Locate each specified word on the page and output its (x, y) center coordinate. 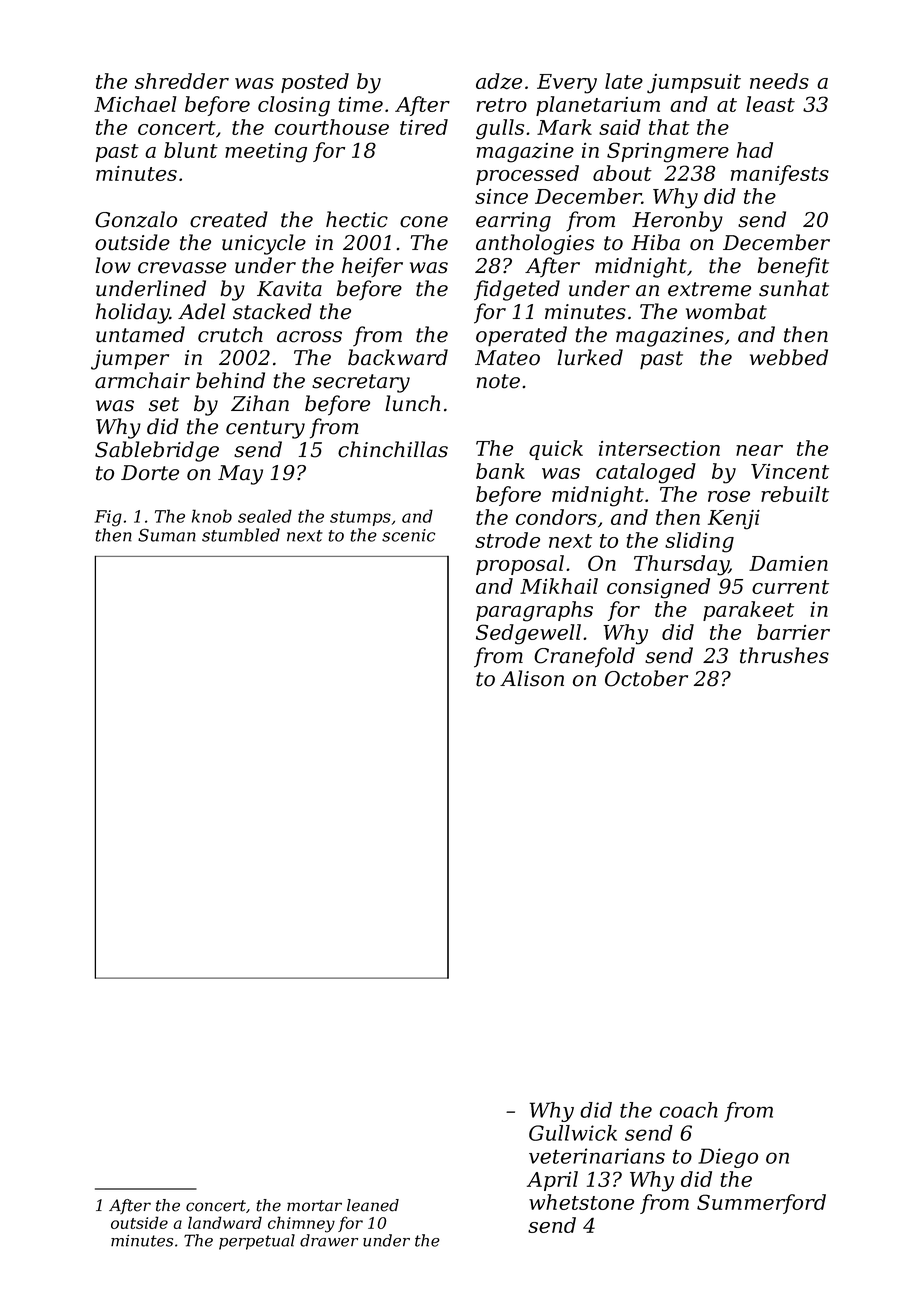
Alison (532, 678)
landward (225, 1222)
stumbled (241, 535)
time (361, 104)
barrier (793, 632)
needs (779, 81)
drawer (329, 1240)
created (229, 219)
